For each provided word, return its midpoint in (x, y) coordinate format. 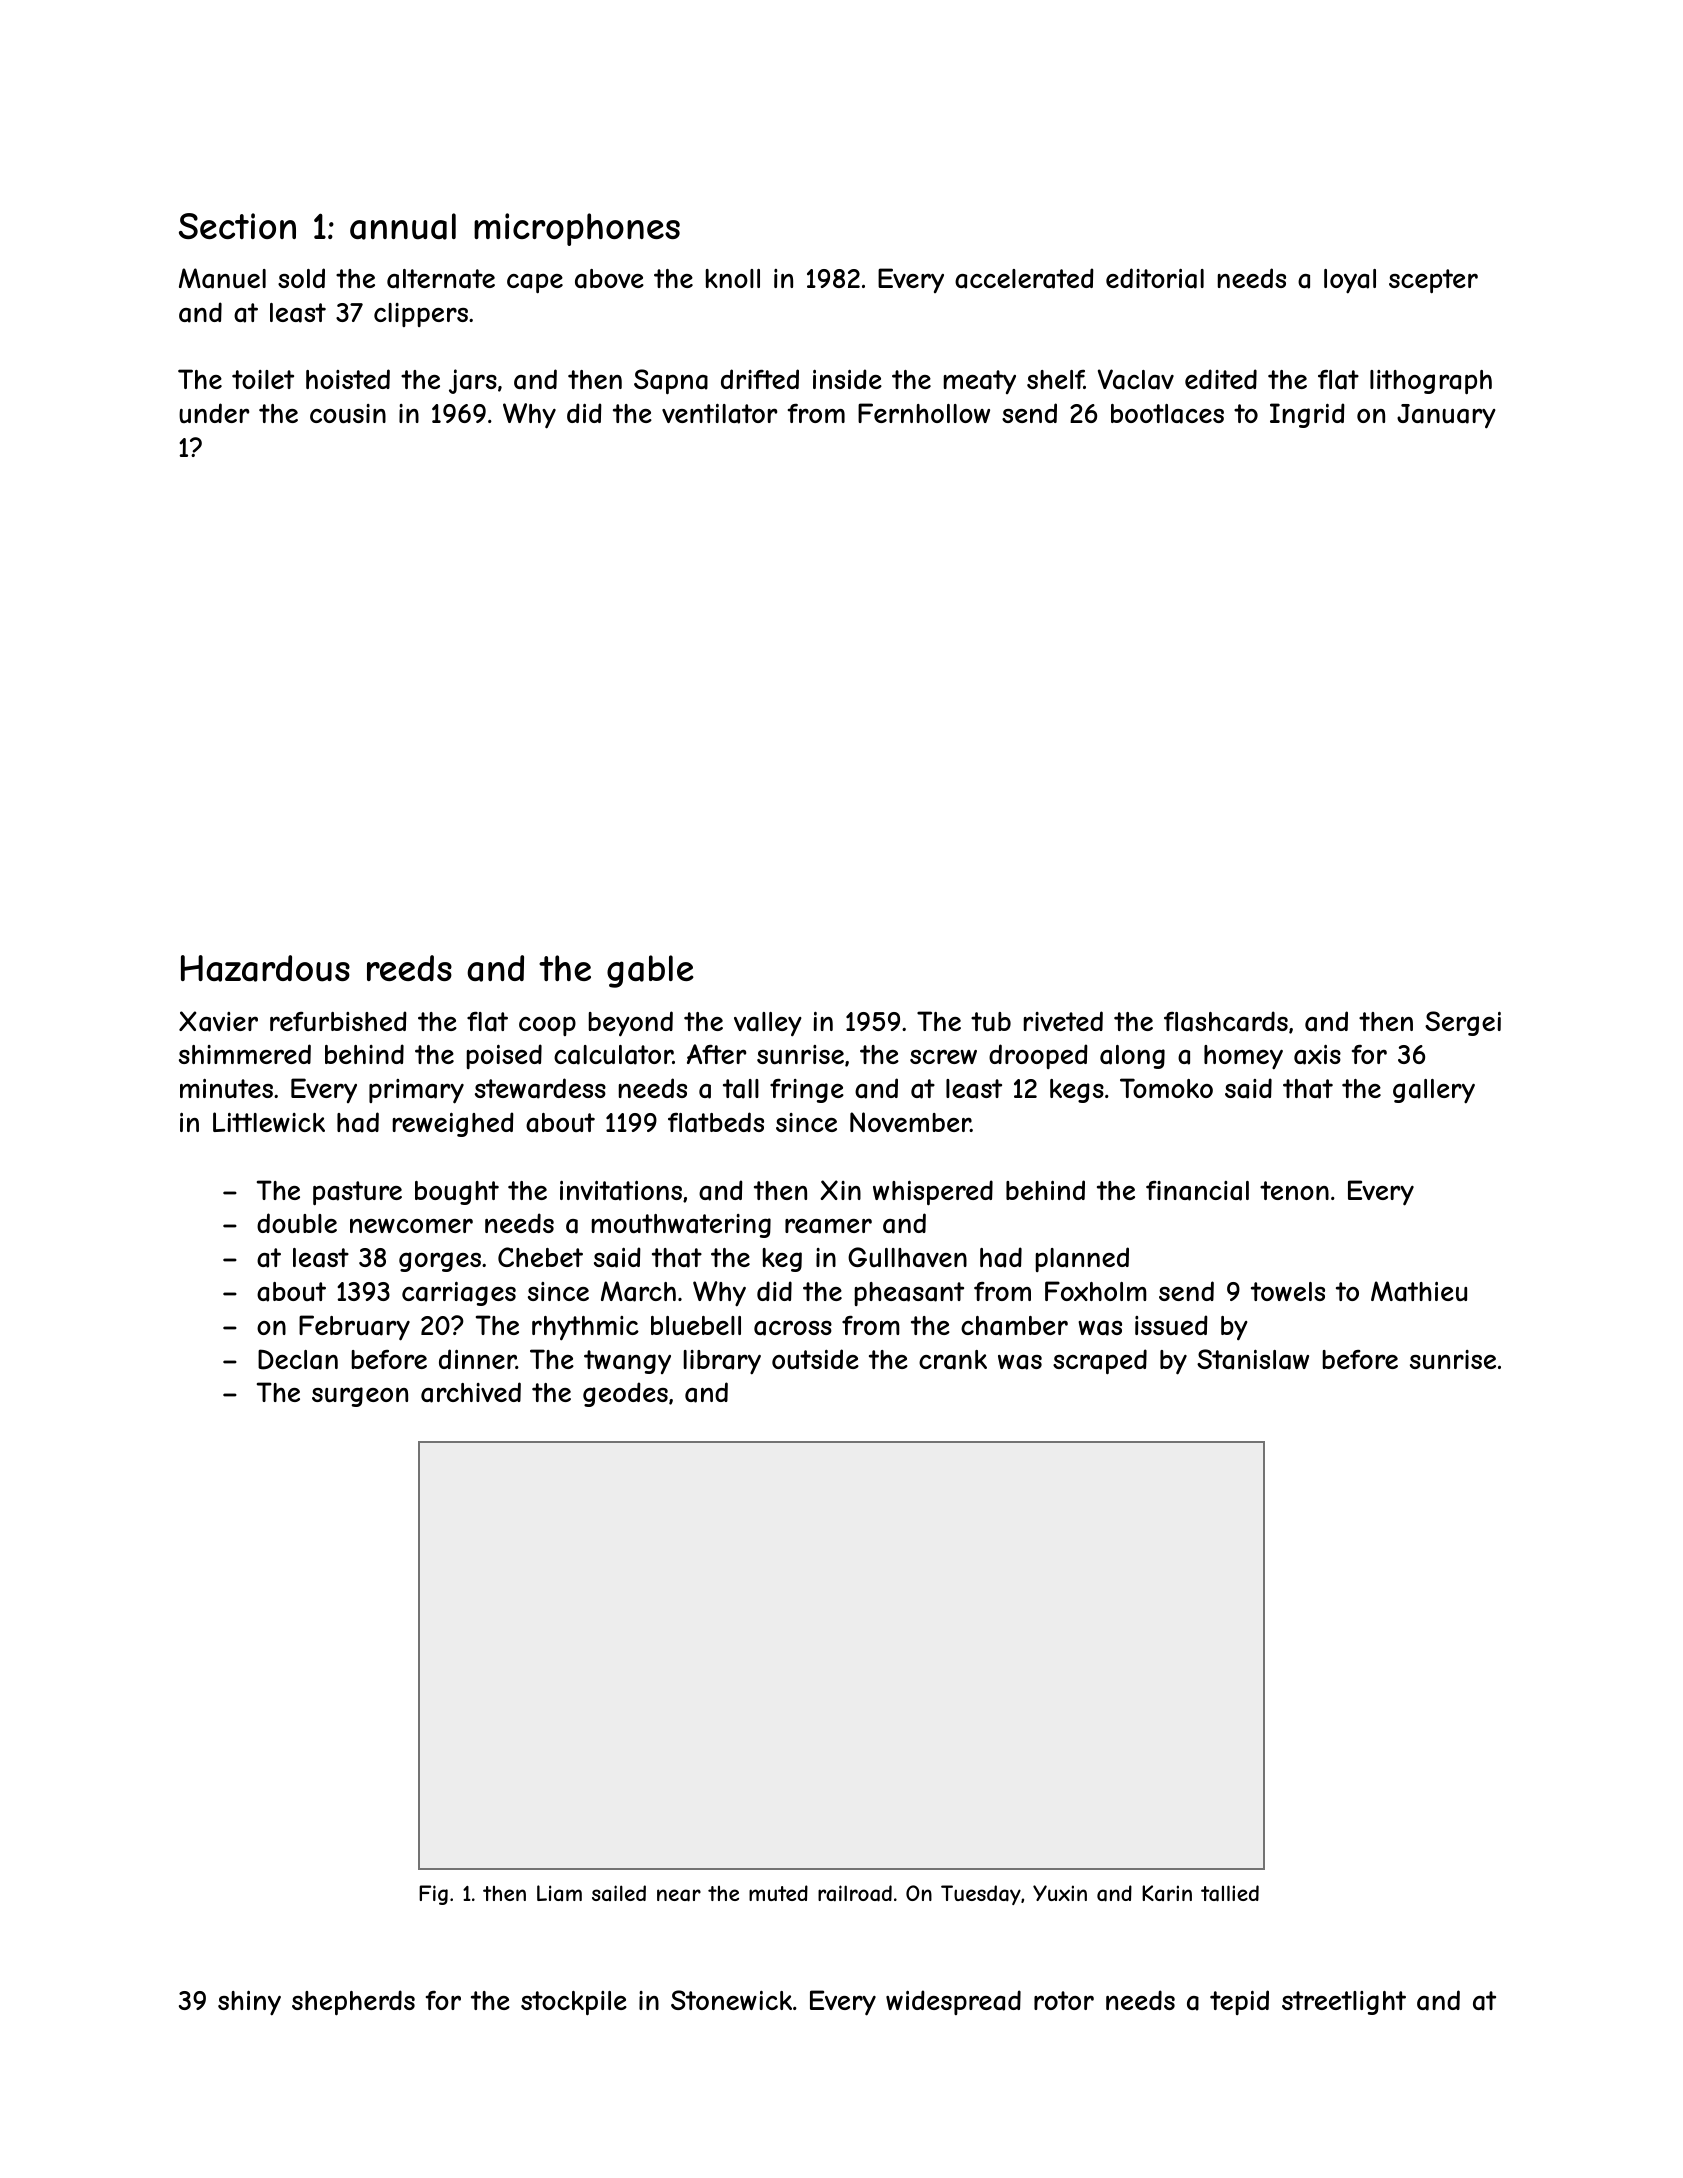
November (910, 1122)
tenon (1294, 1190)
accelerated (1024, 278)
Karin (1167, 1893)
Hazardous (265, 968)
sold (301, 278)
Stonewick (731, 2000)
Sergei (1463, 1023)
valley (768, 1024)
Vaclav (1136, 379)
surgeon (360, 1397)
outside (815, 1359)
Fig (433, 1895)
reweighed (453, 1124)
